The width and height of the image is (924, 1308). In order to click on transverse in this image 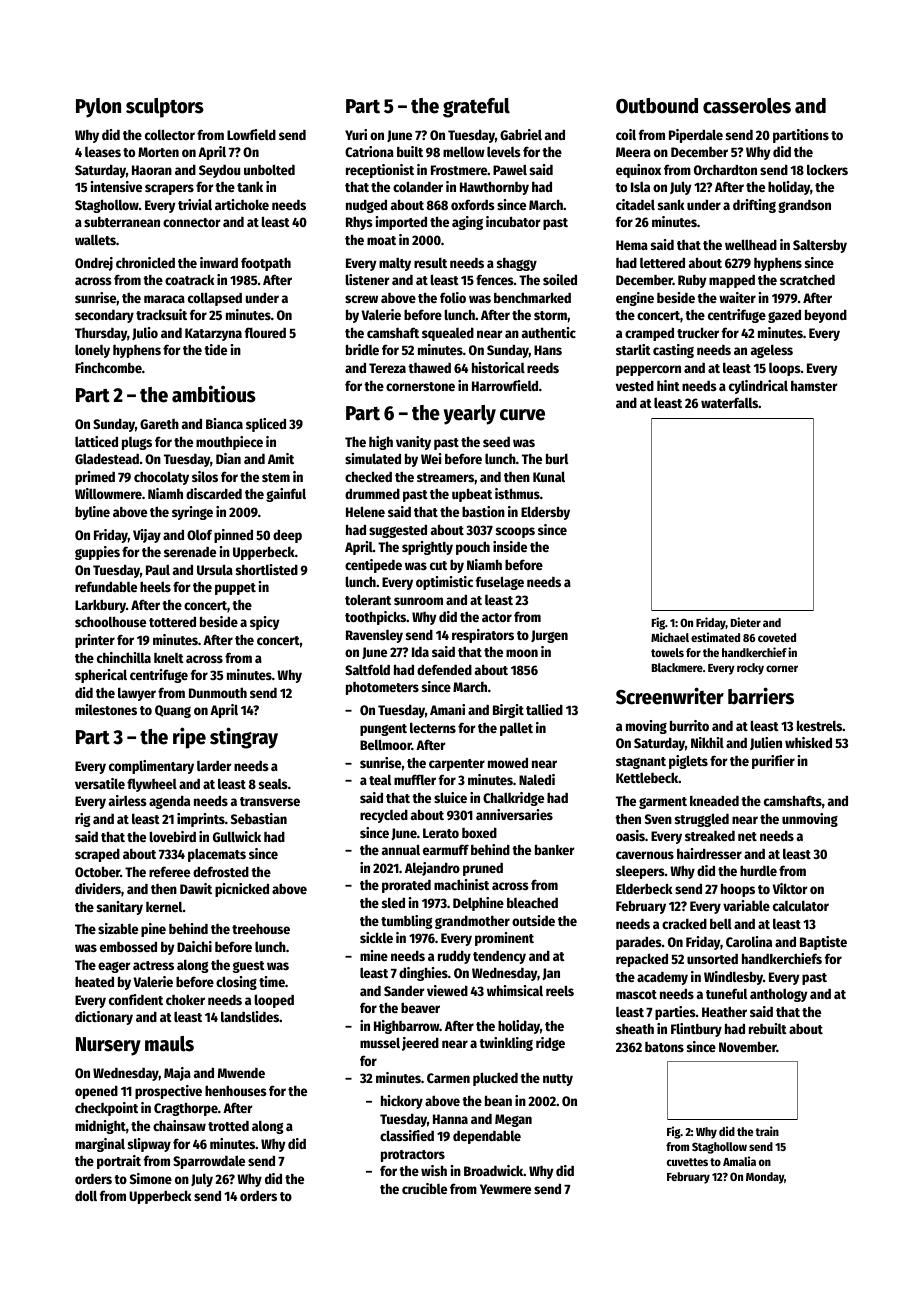, I will do `click(270, 801)`.
